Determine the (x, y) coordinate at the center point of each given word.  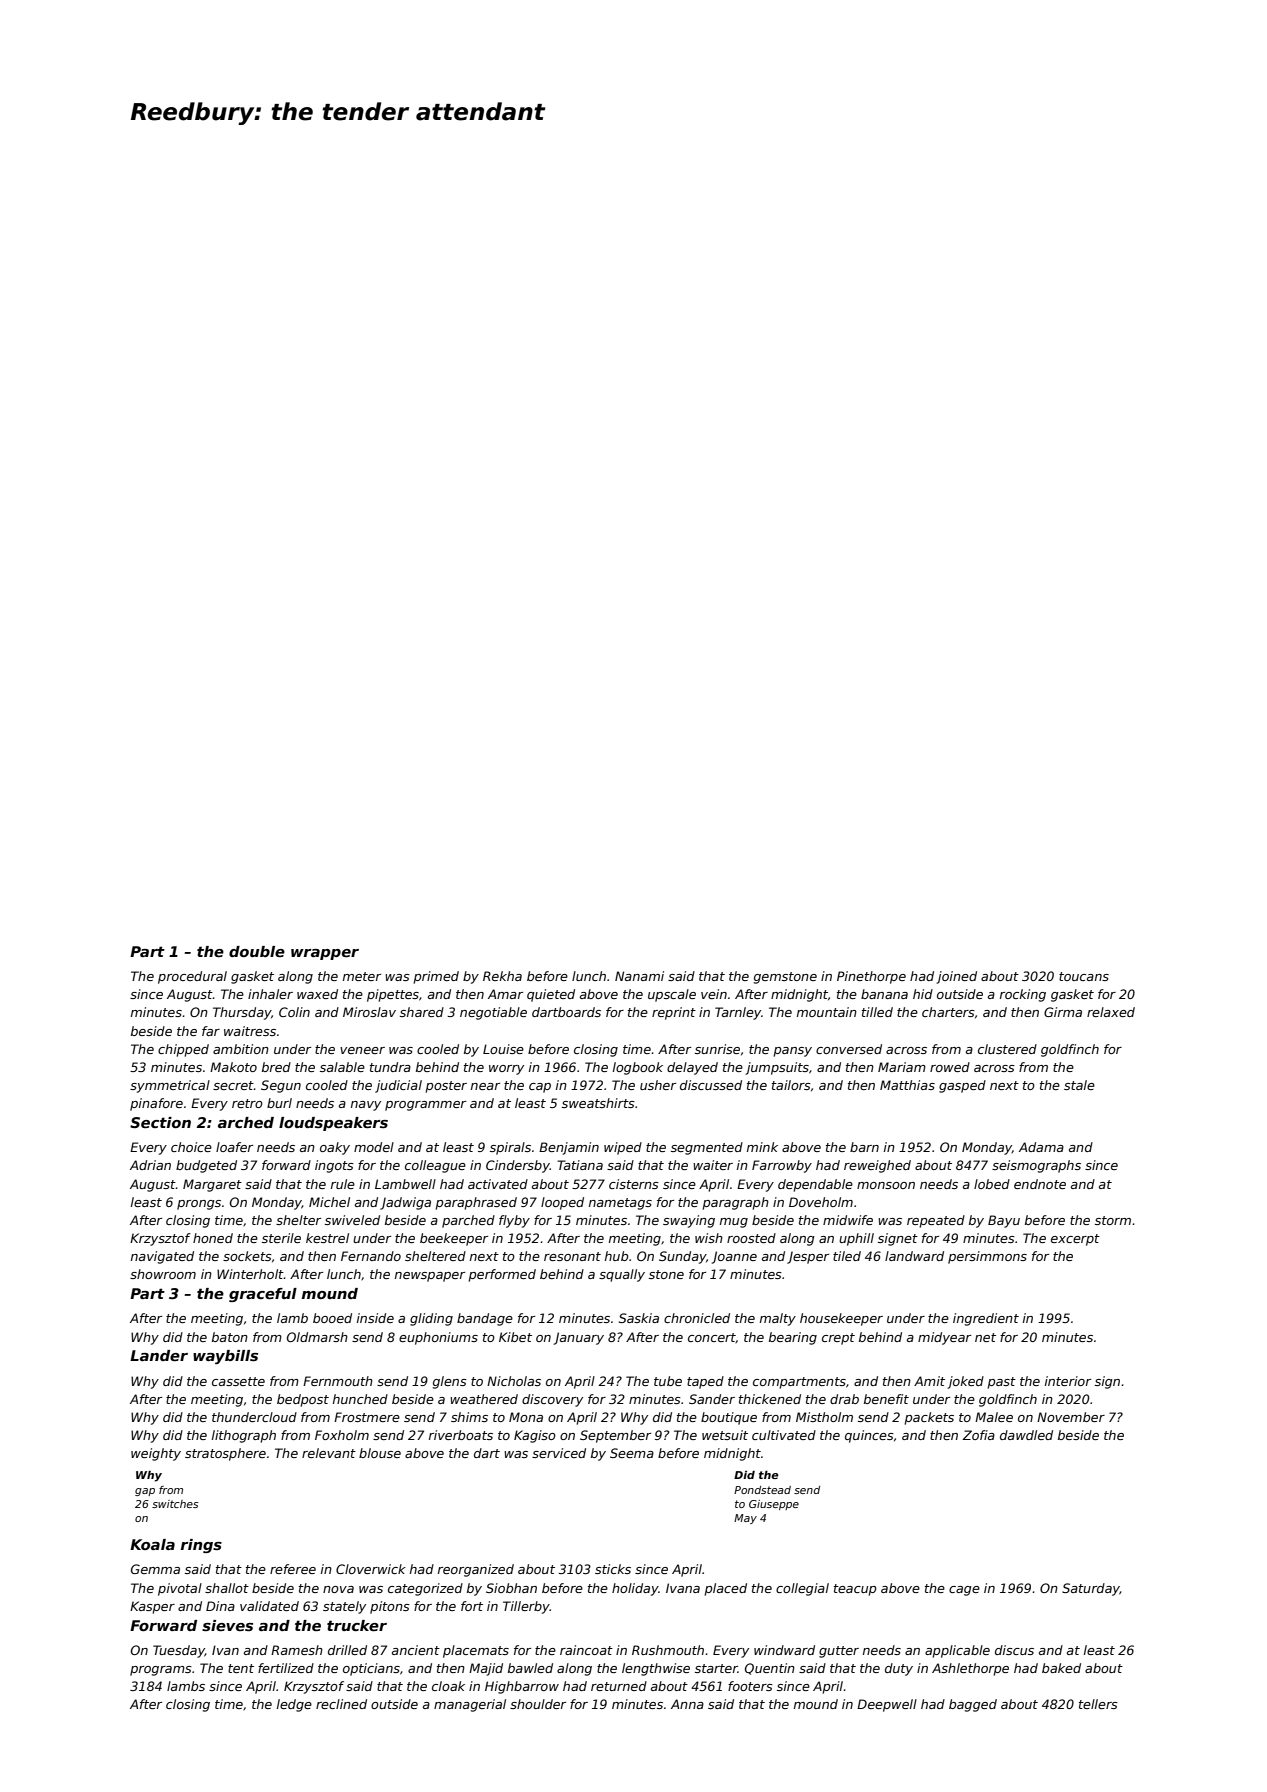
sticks (613, 1569)
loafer (234, 1147)
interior (1068, 1381)
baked (1061, 1668)
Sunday (682, 1257)
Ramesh (297, 1650)
